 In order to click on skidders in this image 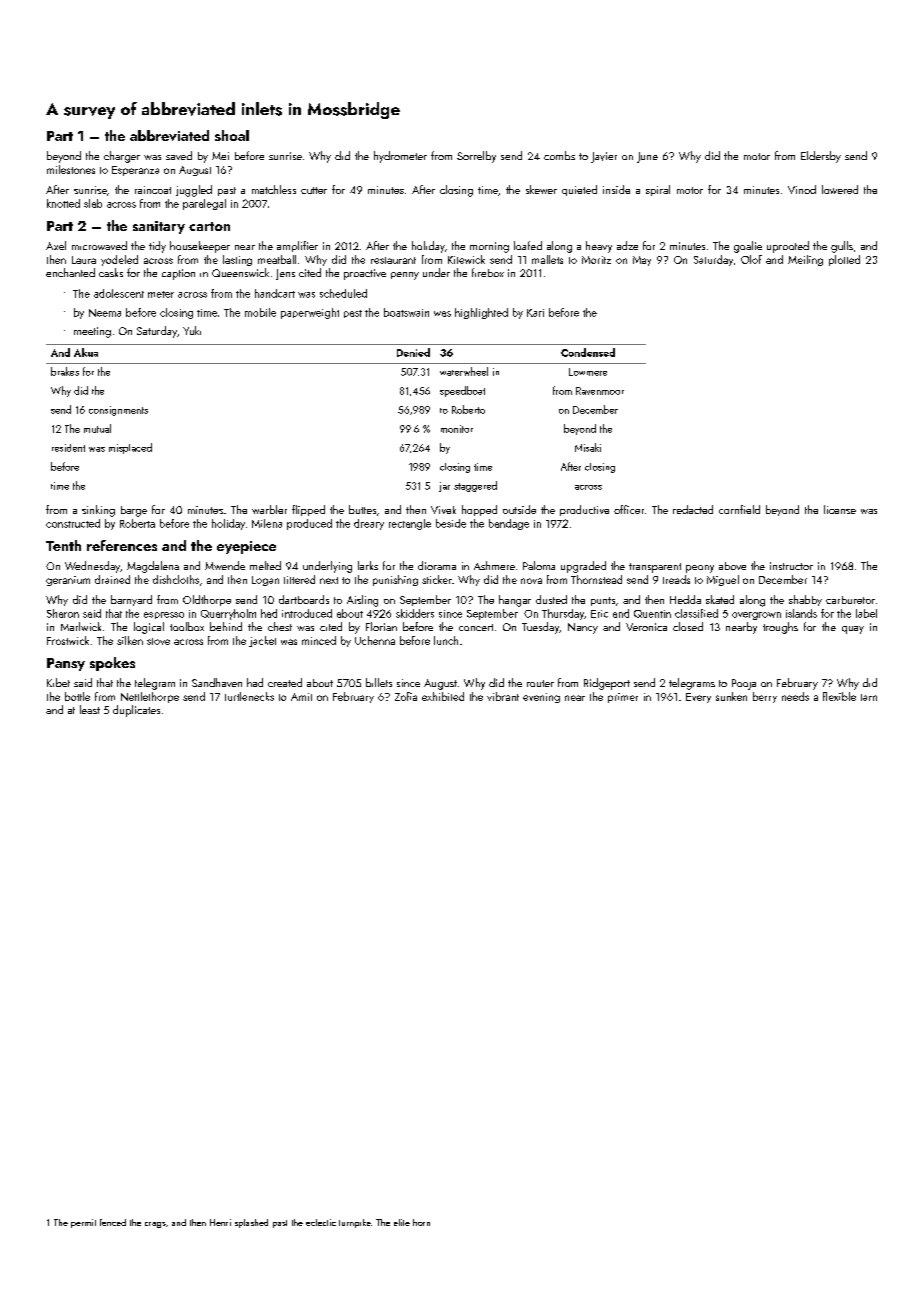, I will do `click(415, 613)`.
